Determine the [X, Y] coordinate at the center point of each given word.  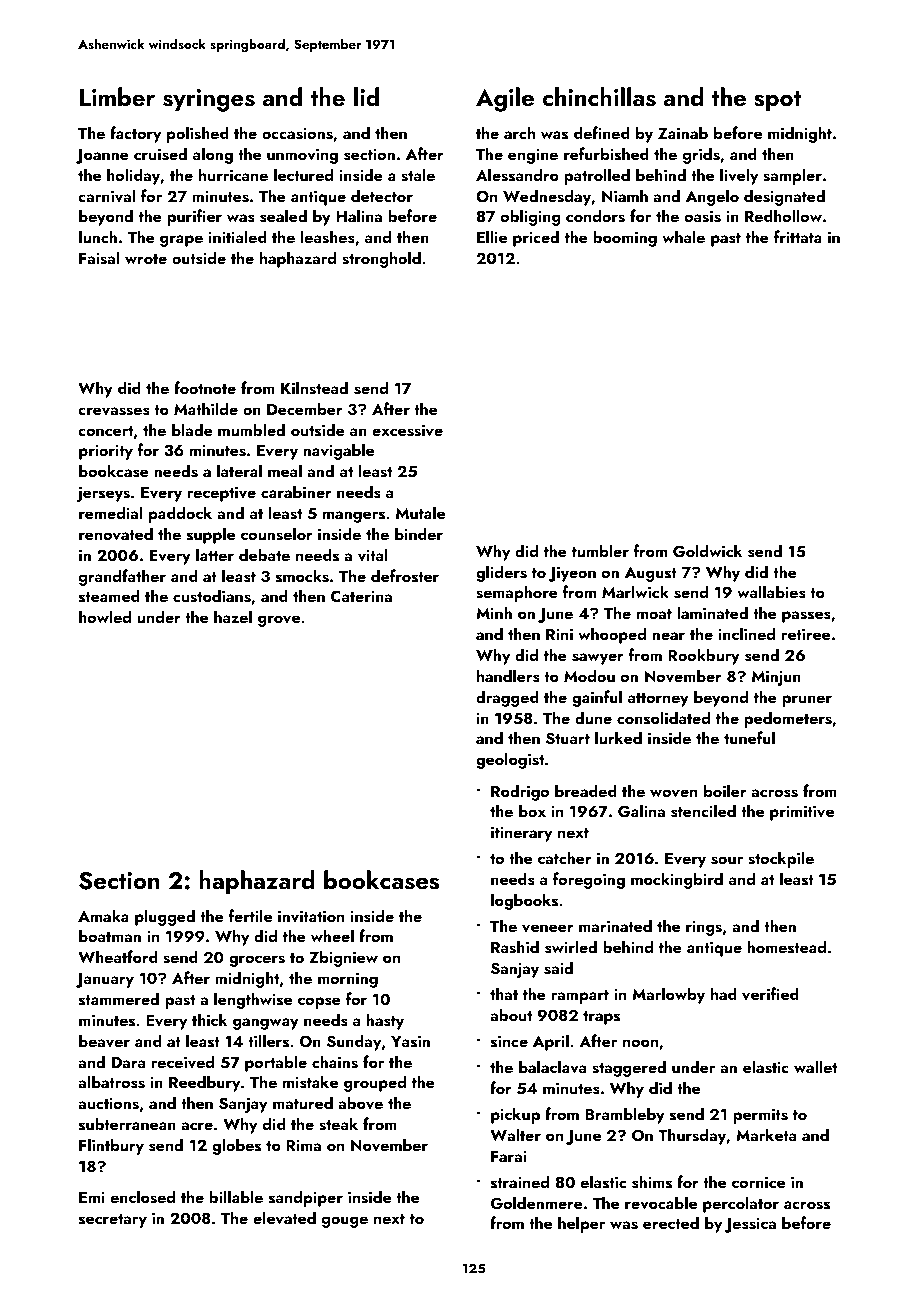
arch [519, 132]
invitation [311, 916]
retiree [805, 634]
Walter [515, 1134]
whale [683, 236]
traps [601, 1018]
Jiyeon [572, 574]
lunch [98, 236]
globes [236, 1146]
